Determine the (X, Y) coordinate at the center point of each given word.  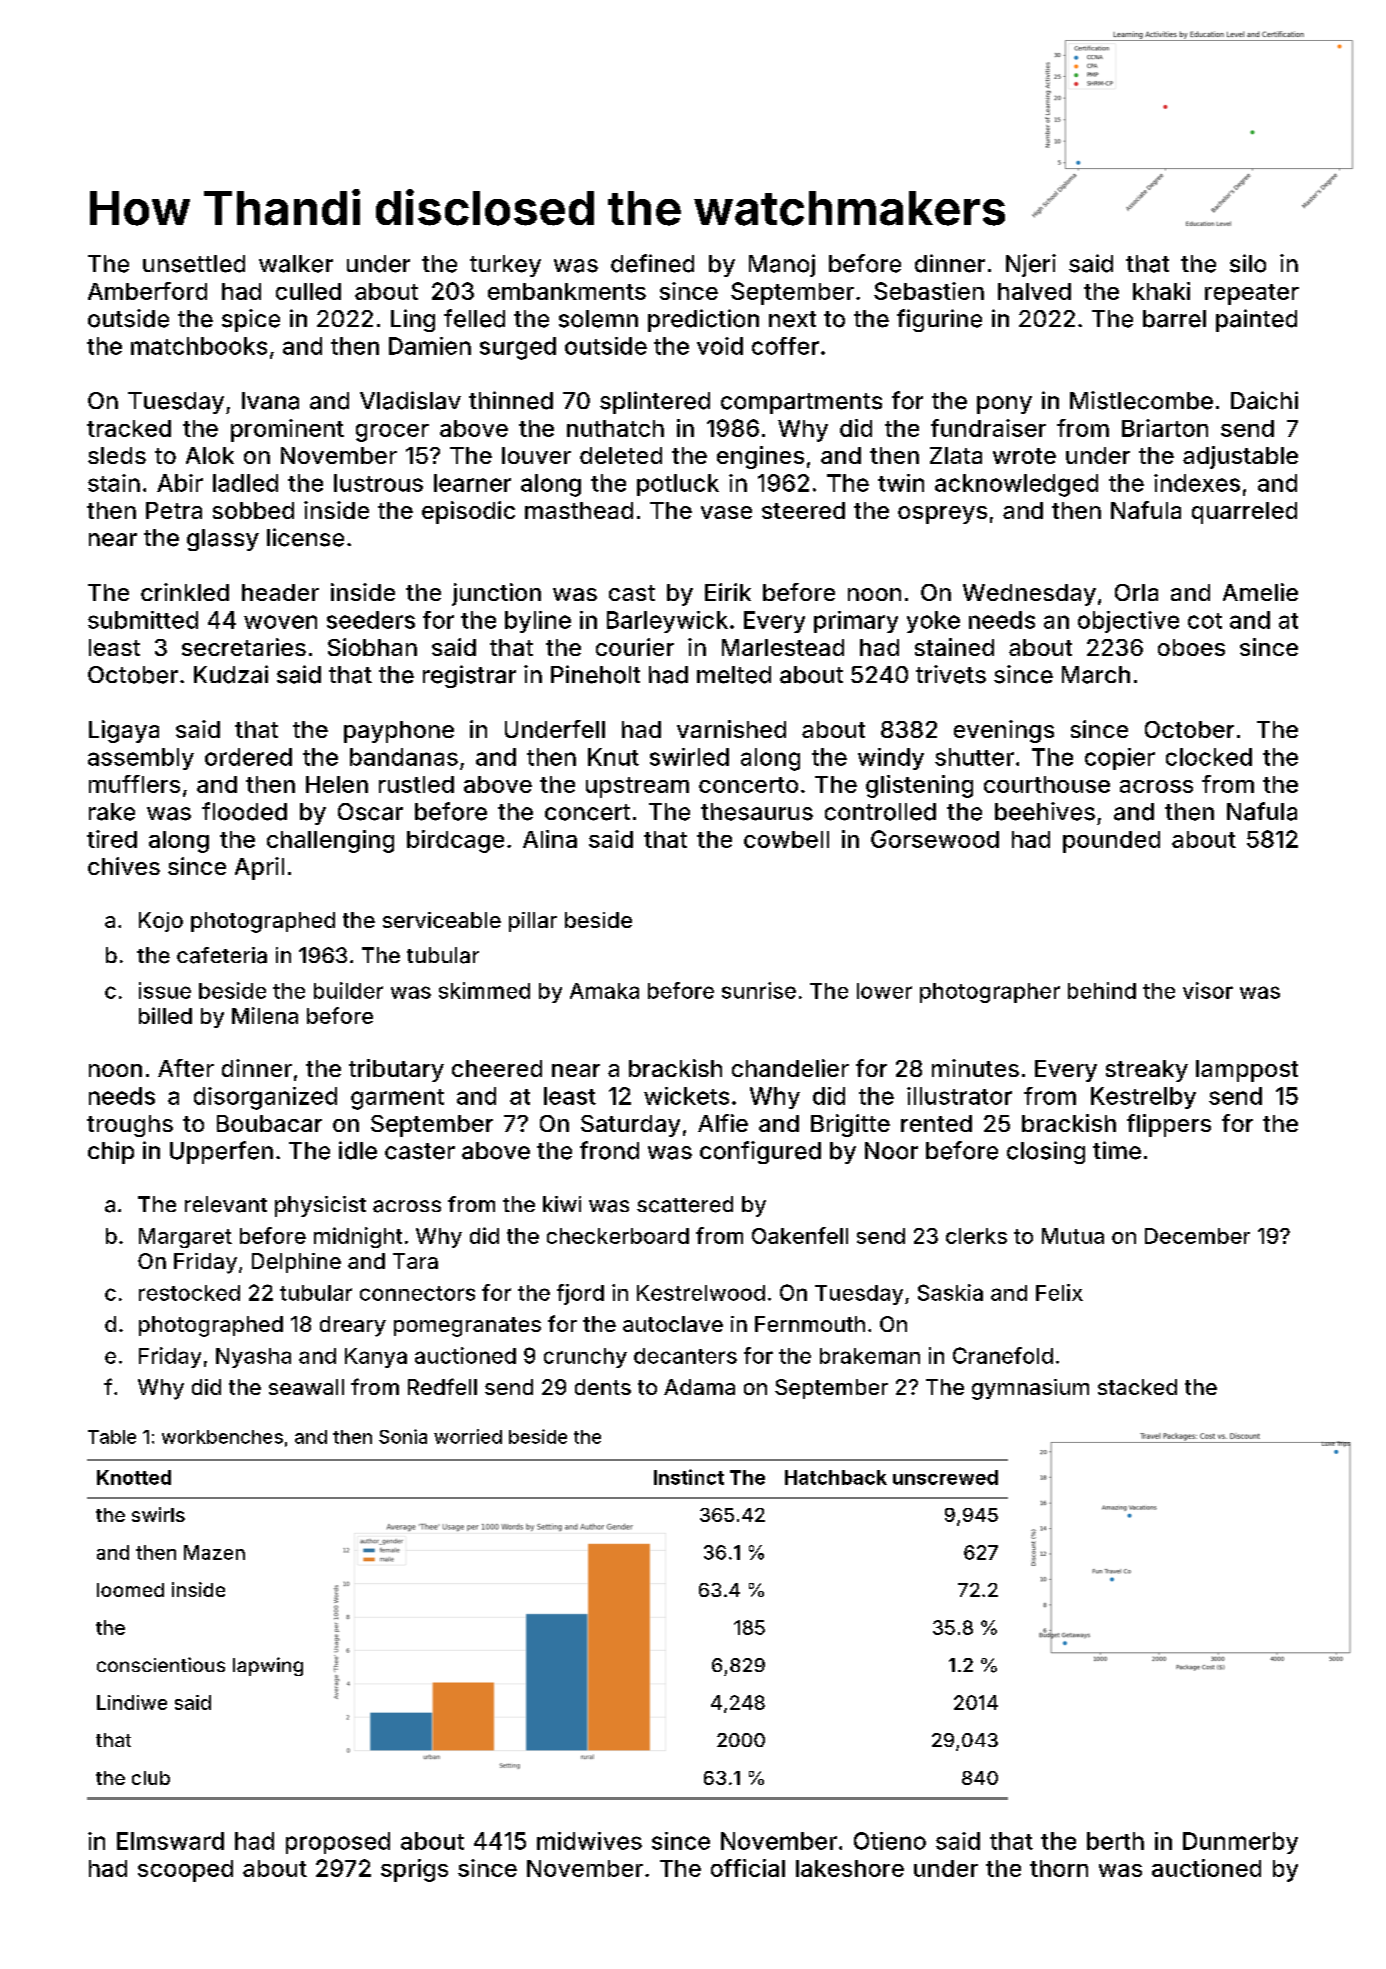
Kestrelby (1143, 1098)
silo (1248, 263)
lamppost (1247, 1071)
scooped (185, 1871)
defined (652, 263)
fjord (580, 1294)
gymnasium (1030, 1389)
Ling (413, 320)
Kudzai (231, 674)
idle (358, 1150)
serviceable (442, 920)
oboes (1191, 647)
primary (856, 622)
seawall (306, 1387)
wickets (686, 1096)
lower (884, 991)
